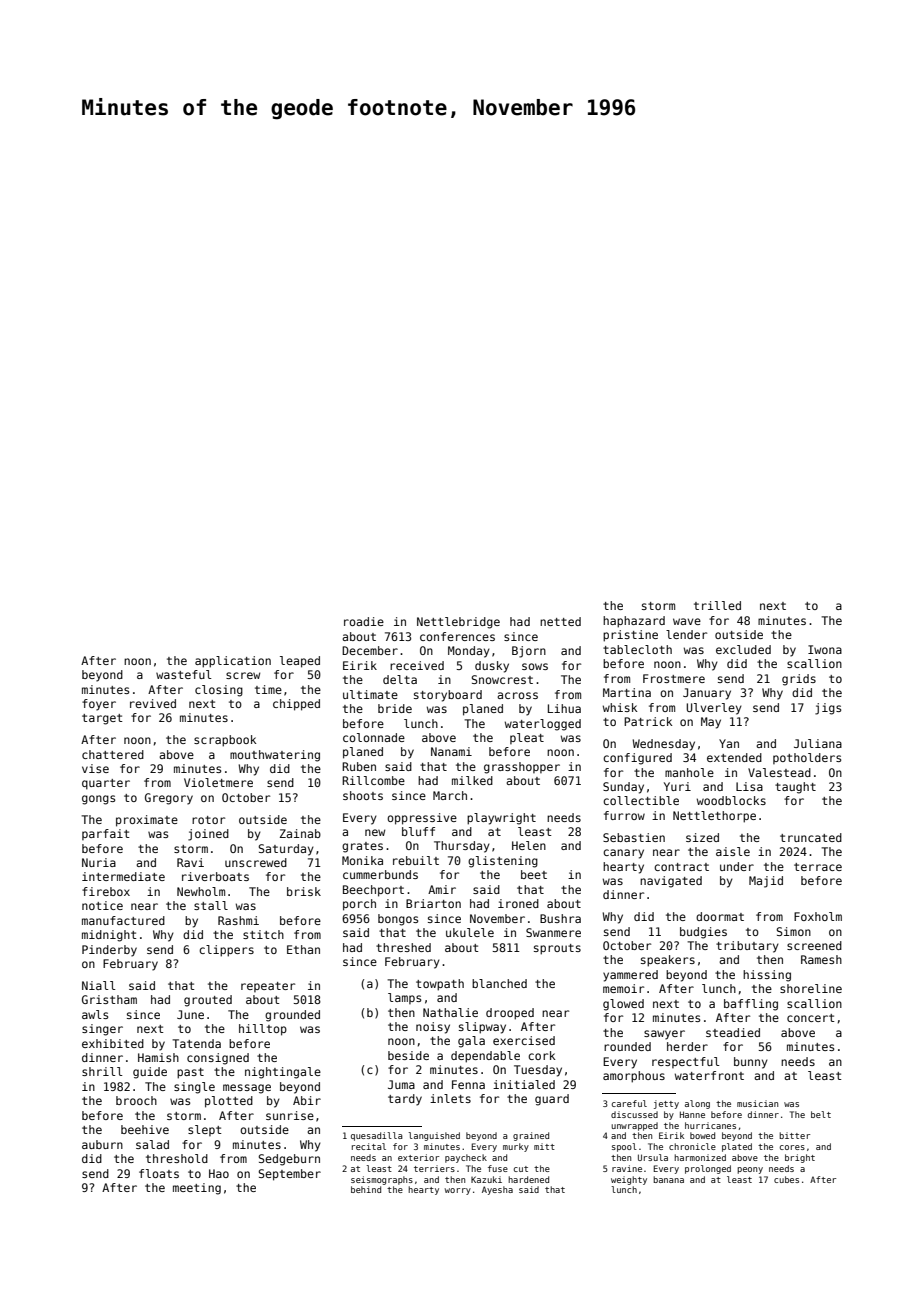 This screenshot has width=924, height=1308. What do you see at coordinates (450, 1012) in the screenshot?
I see `Nathalie` at bounding box center [450, 1012].
